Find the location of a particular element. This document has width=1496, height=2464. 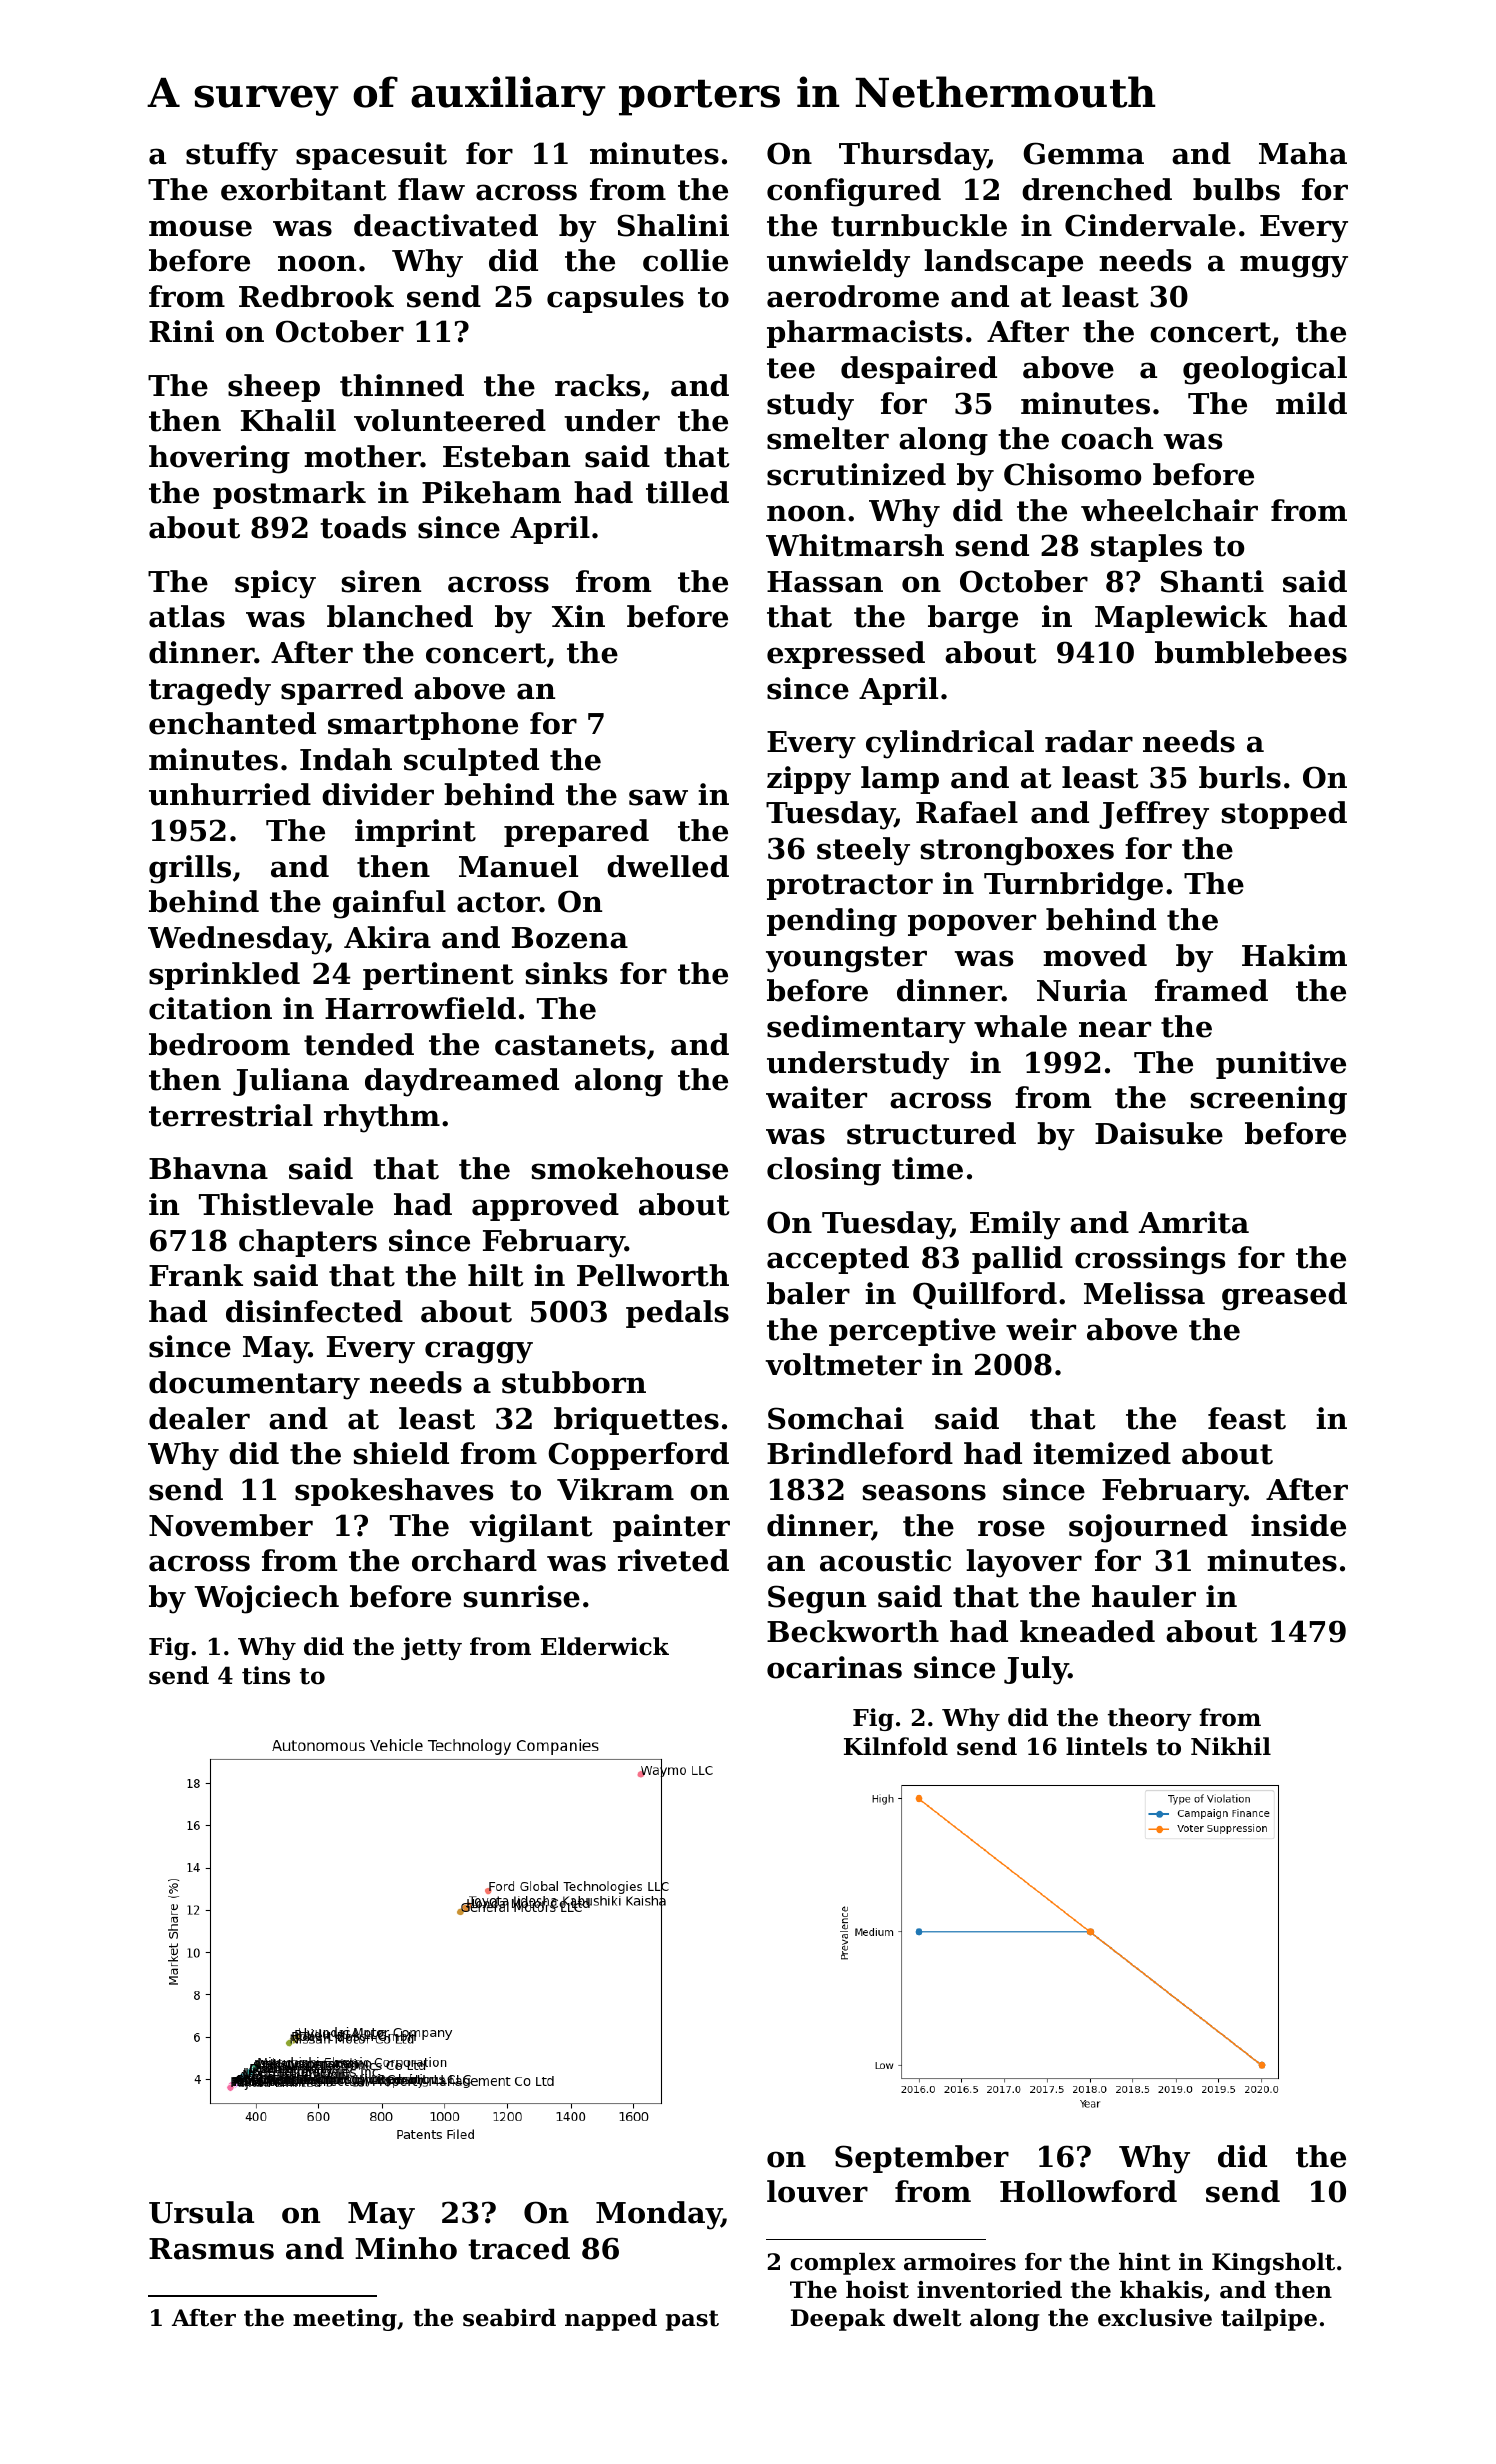

meeting is located at coordinates (345, 2320).
